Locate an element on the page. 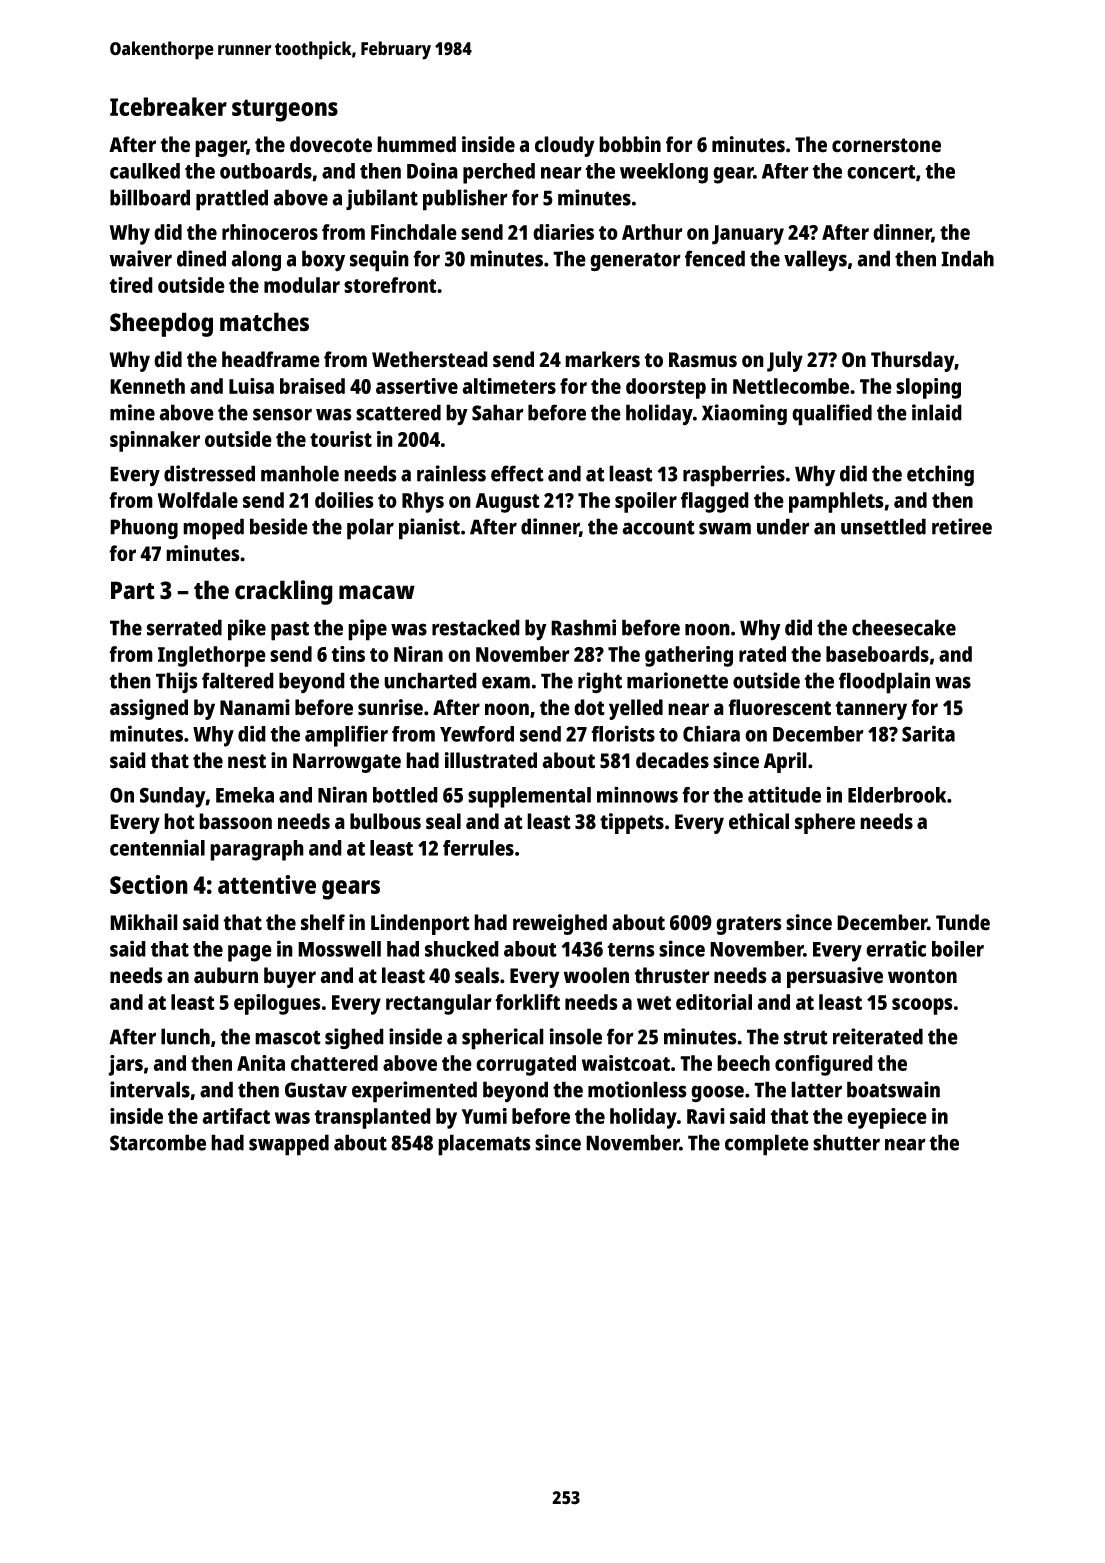  florists is located at coordinates (623, 733).
